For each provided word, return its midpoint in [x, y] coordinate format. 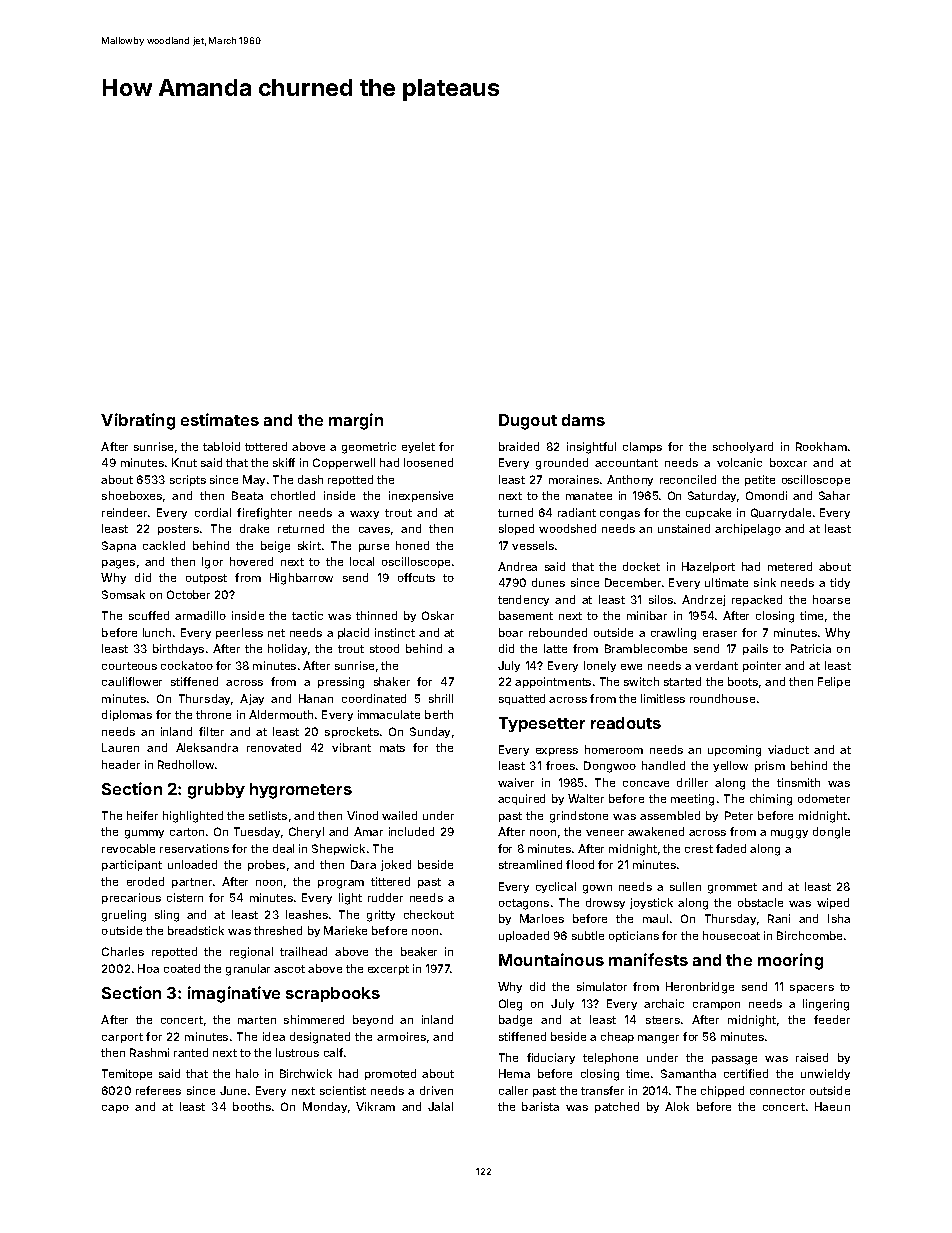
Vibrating [138, 421]
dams [583, 420]
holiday [287, 649]
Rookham [821, 446]
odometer [824, 798]
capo [115, 1109]
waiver [516, 782]
